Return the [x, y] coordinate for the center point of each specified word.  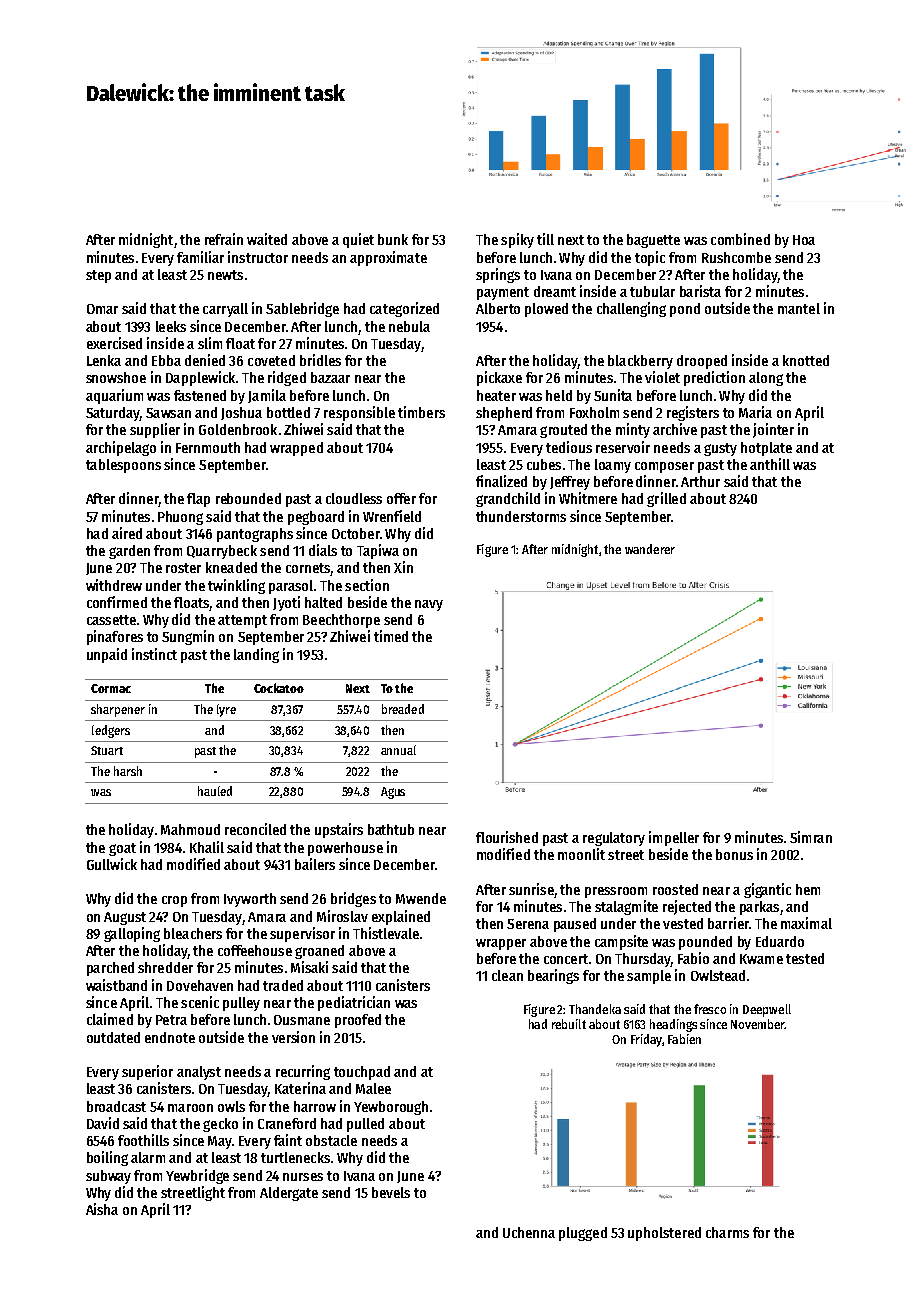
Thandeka [595, 1009]
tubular [652, 291]
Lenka [104, 360]
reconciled [255, 829]
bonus [734, 854]
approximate [388, 258]
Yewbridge [197, 1176]
